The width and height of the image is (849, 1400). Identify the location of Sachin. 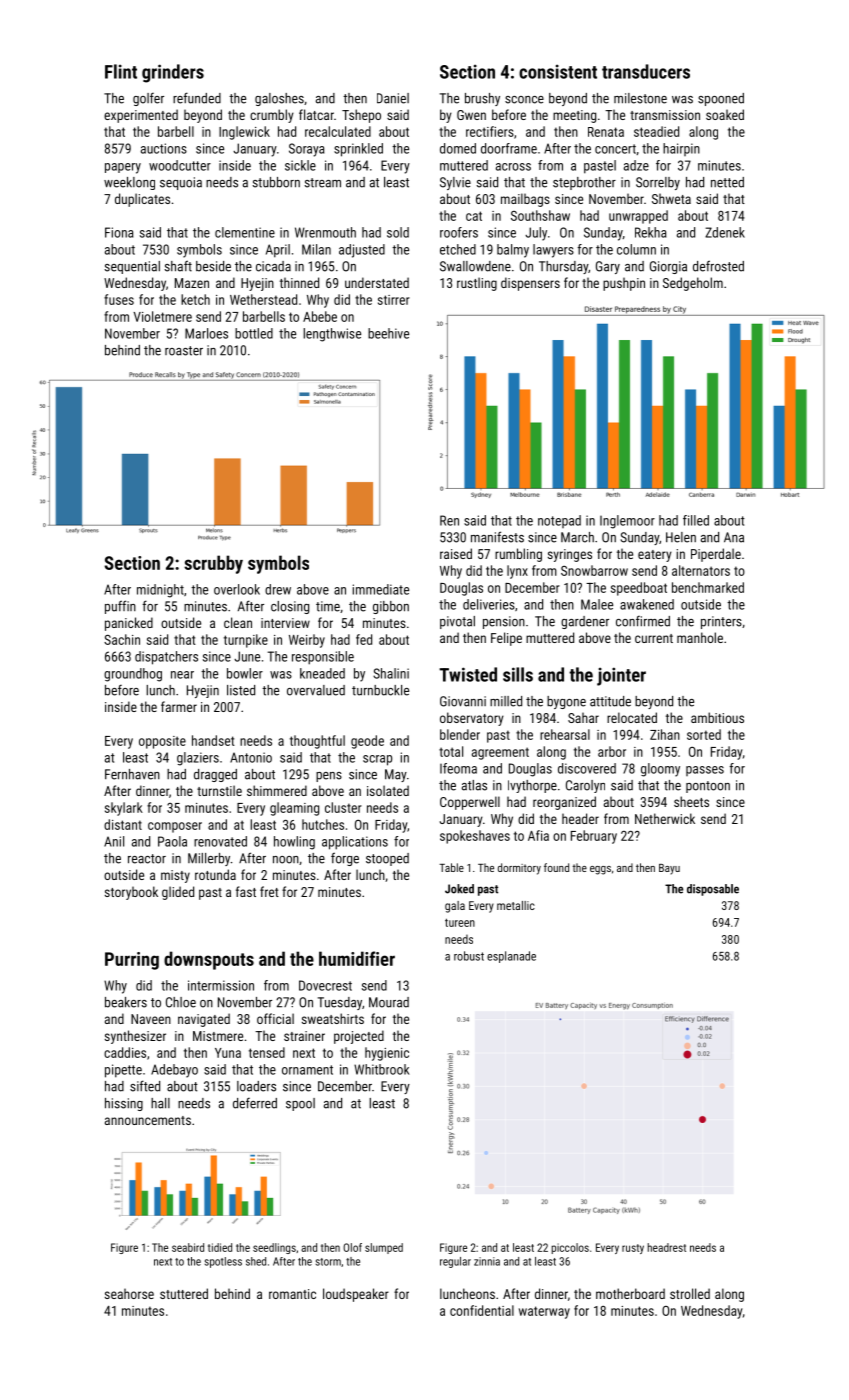
(122, 639).
